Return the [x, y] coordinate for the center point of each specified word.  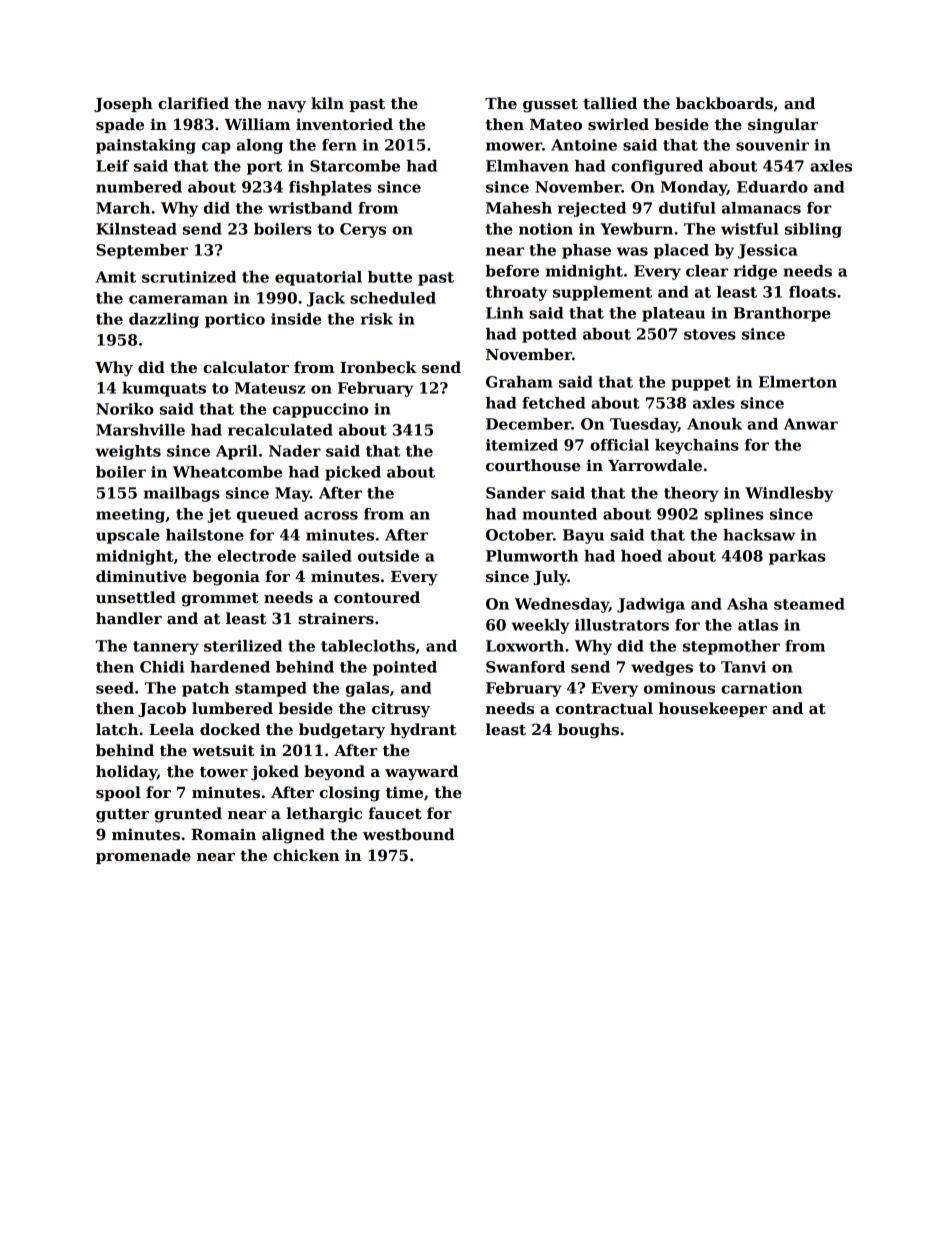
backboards [724, 103]
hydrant [423, 731]
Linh [505, 313]
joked [275, 773]
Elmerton [798, 382]
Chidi [162, 667]
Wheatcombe [228, 472]
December [528, 424]
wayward [421, 773]
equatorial [318, 278]
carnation [761, 688]
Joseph [123, 104]
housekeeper [713, 709]
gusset [550, 106]
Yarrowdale [655, 465]
